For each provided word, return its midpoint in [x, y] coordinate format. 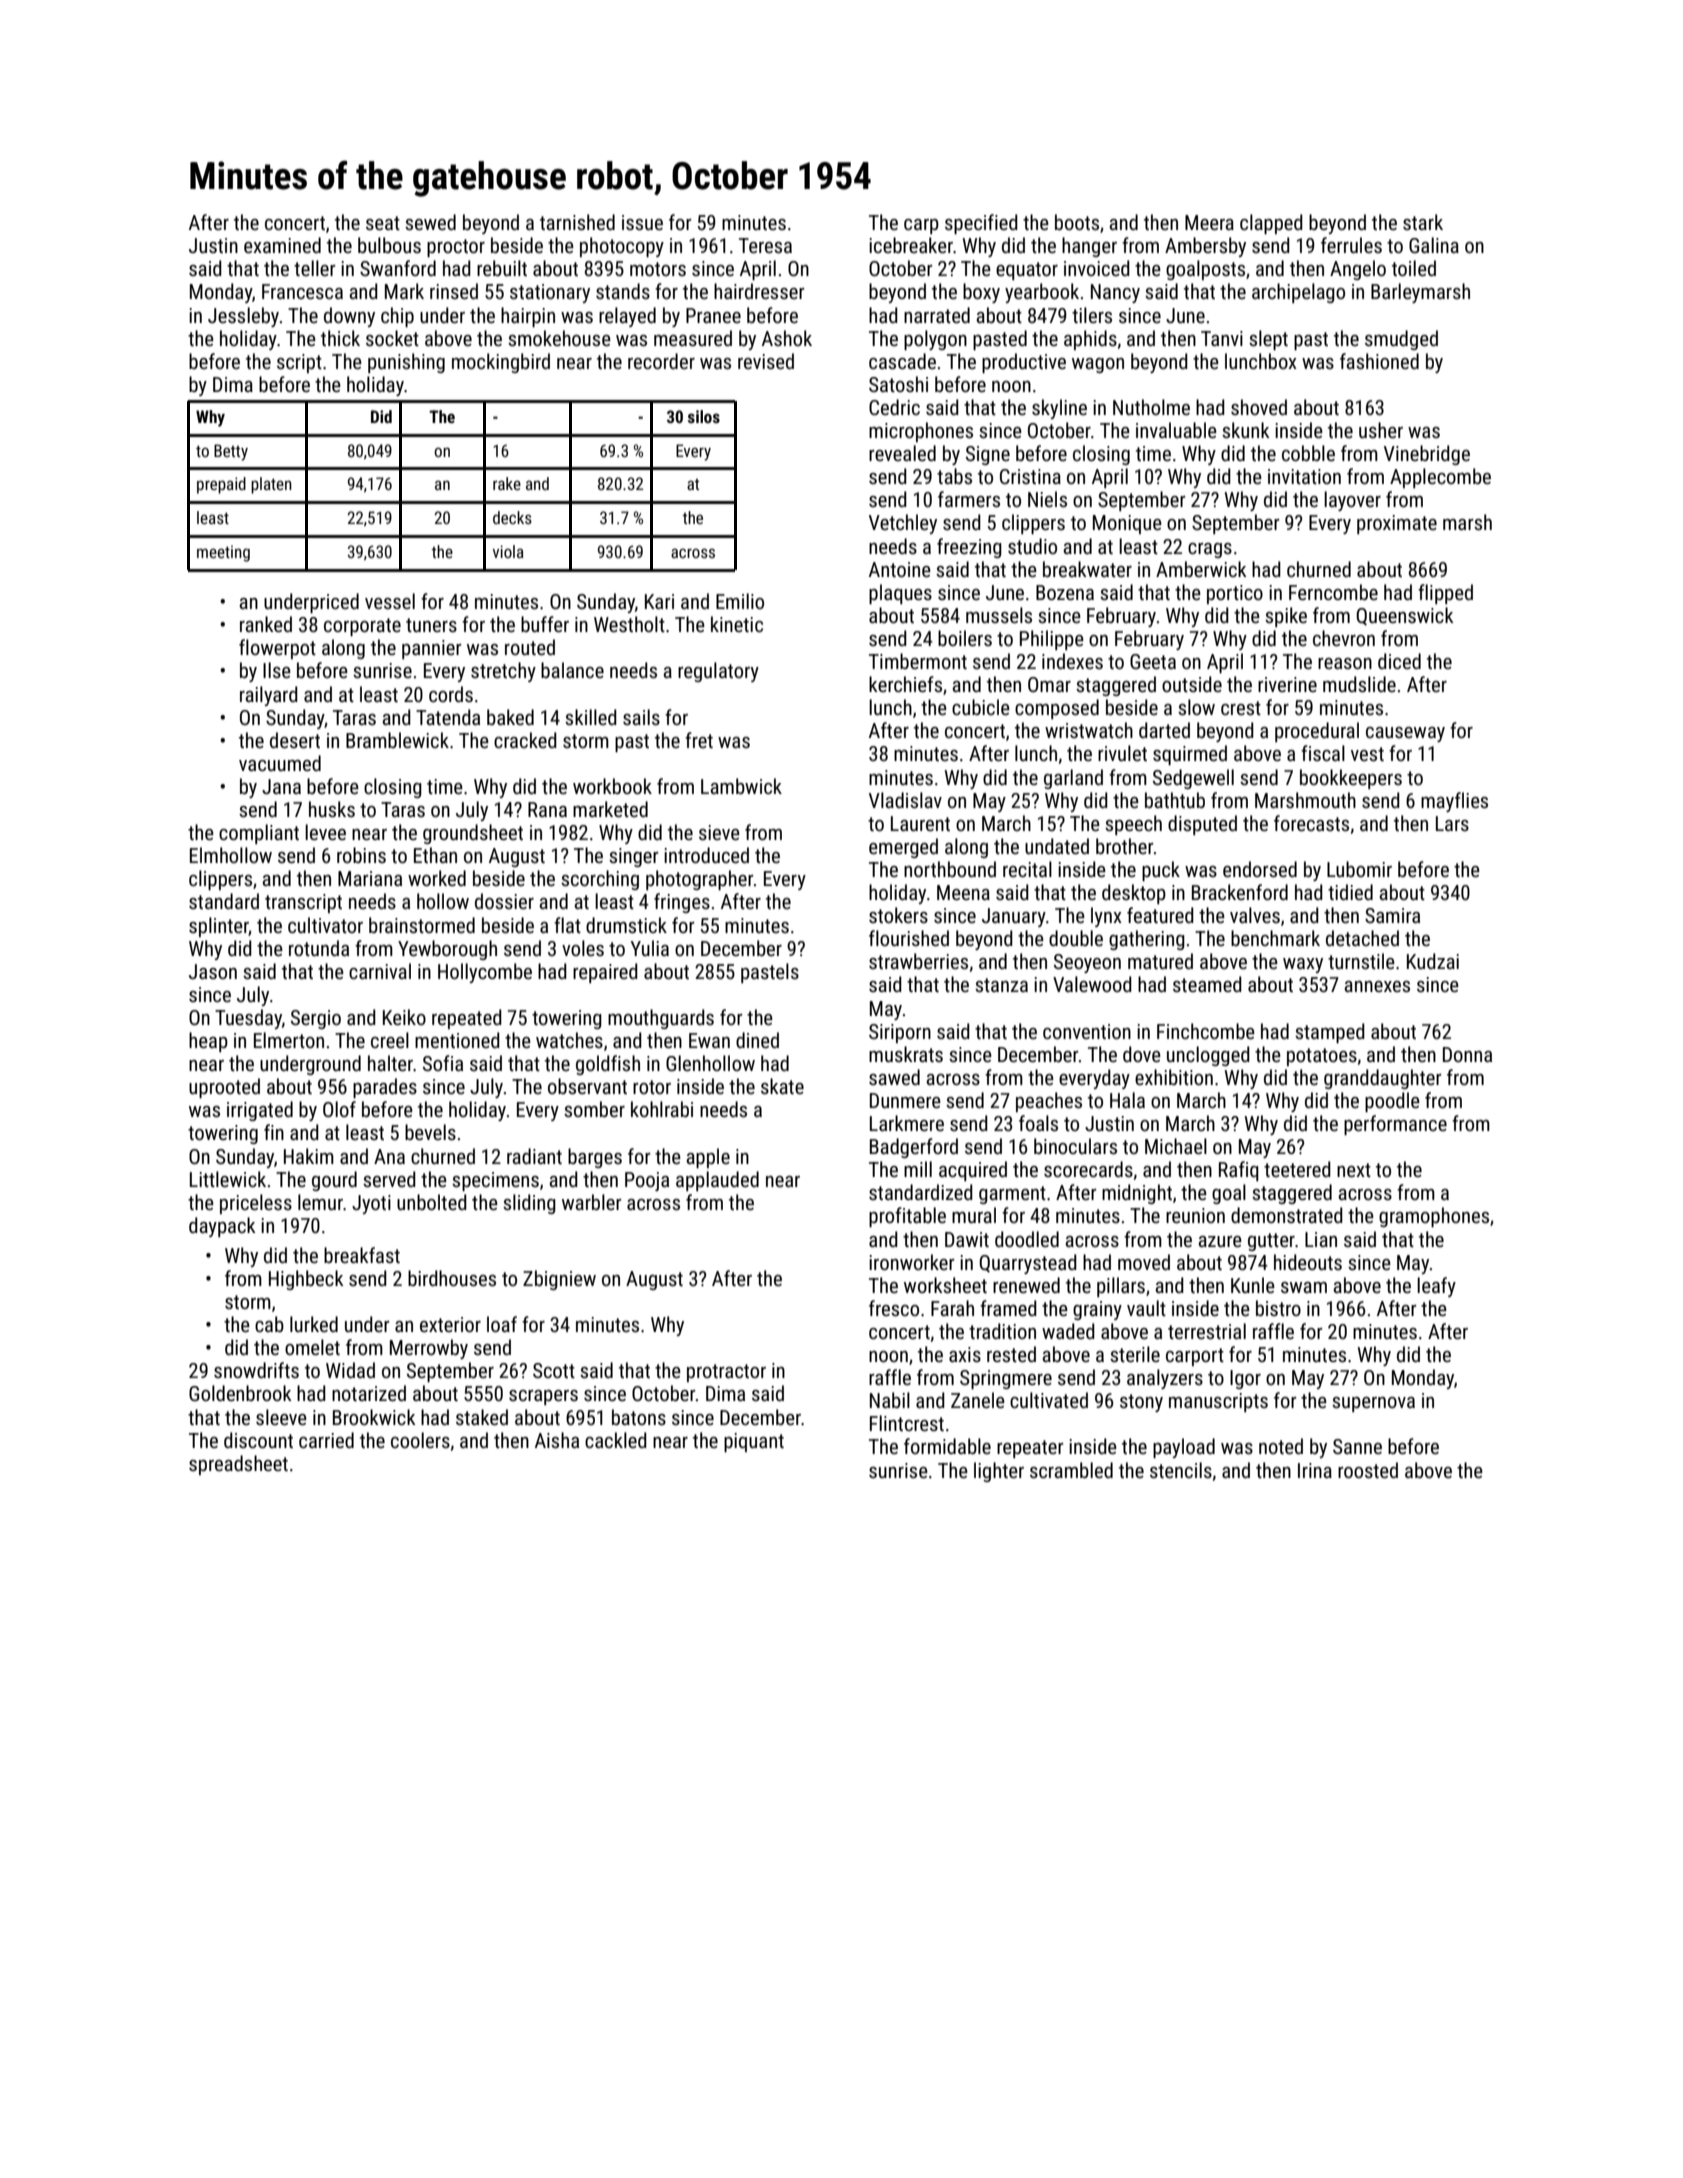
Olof [339, 1109]
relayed [627, 317]
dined [757, 1040]
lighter [999, 1472]
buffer [545, 624]
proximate [1397, 524]
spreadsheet [238, 1465]
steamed [1207, 984]
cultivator [325, 925]
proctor [456, 248]
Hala [1127, 1100]
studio [1032, 546]
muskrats [906, 1054]
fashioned [1379, 361]
